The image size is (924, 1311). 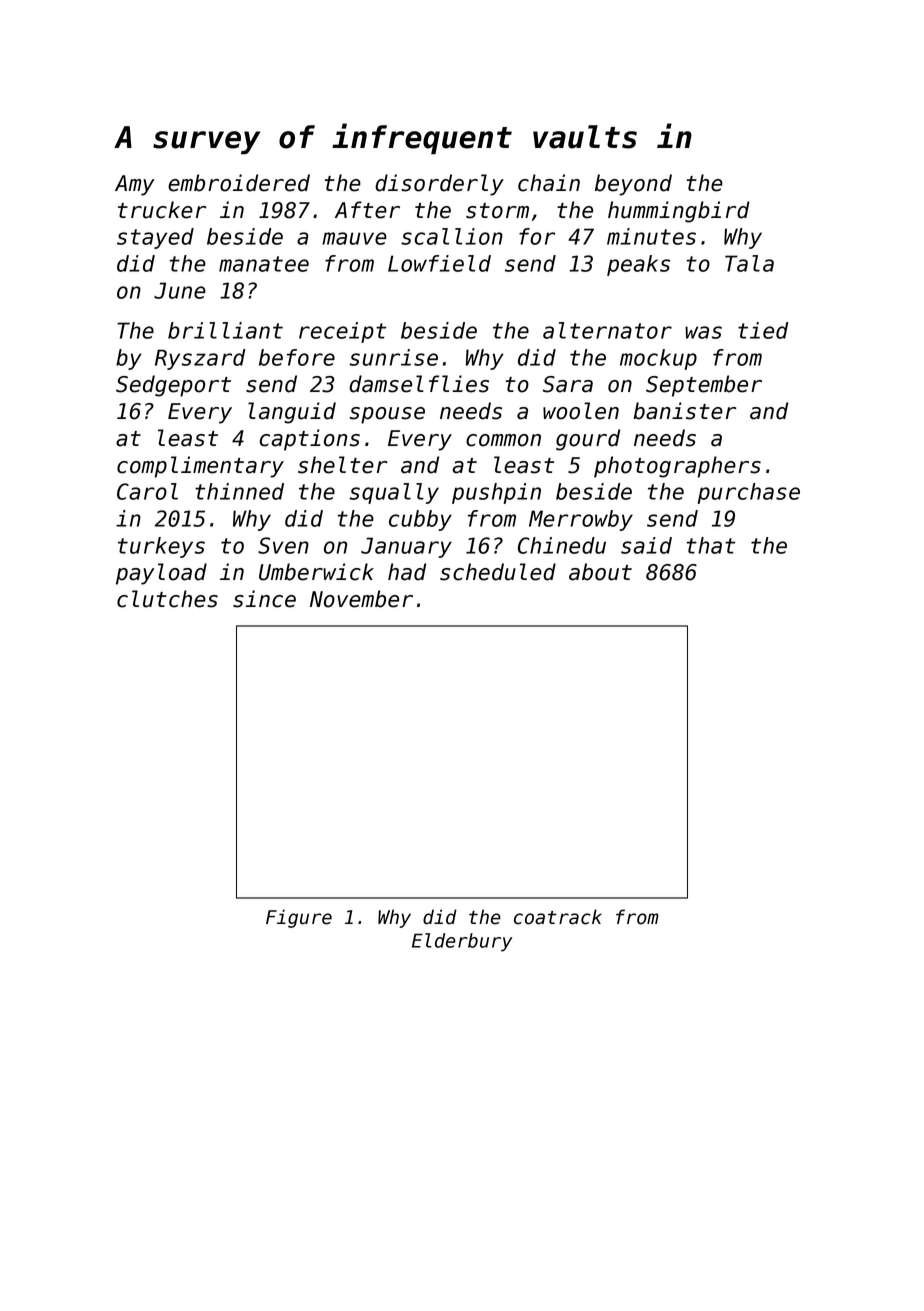 I want to click on since, so click(x=264, y=599).
